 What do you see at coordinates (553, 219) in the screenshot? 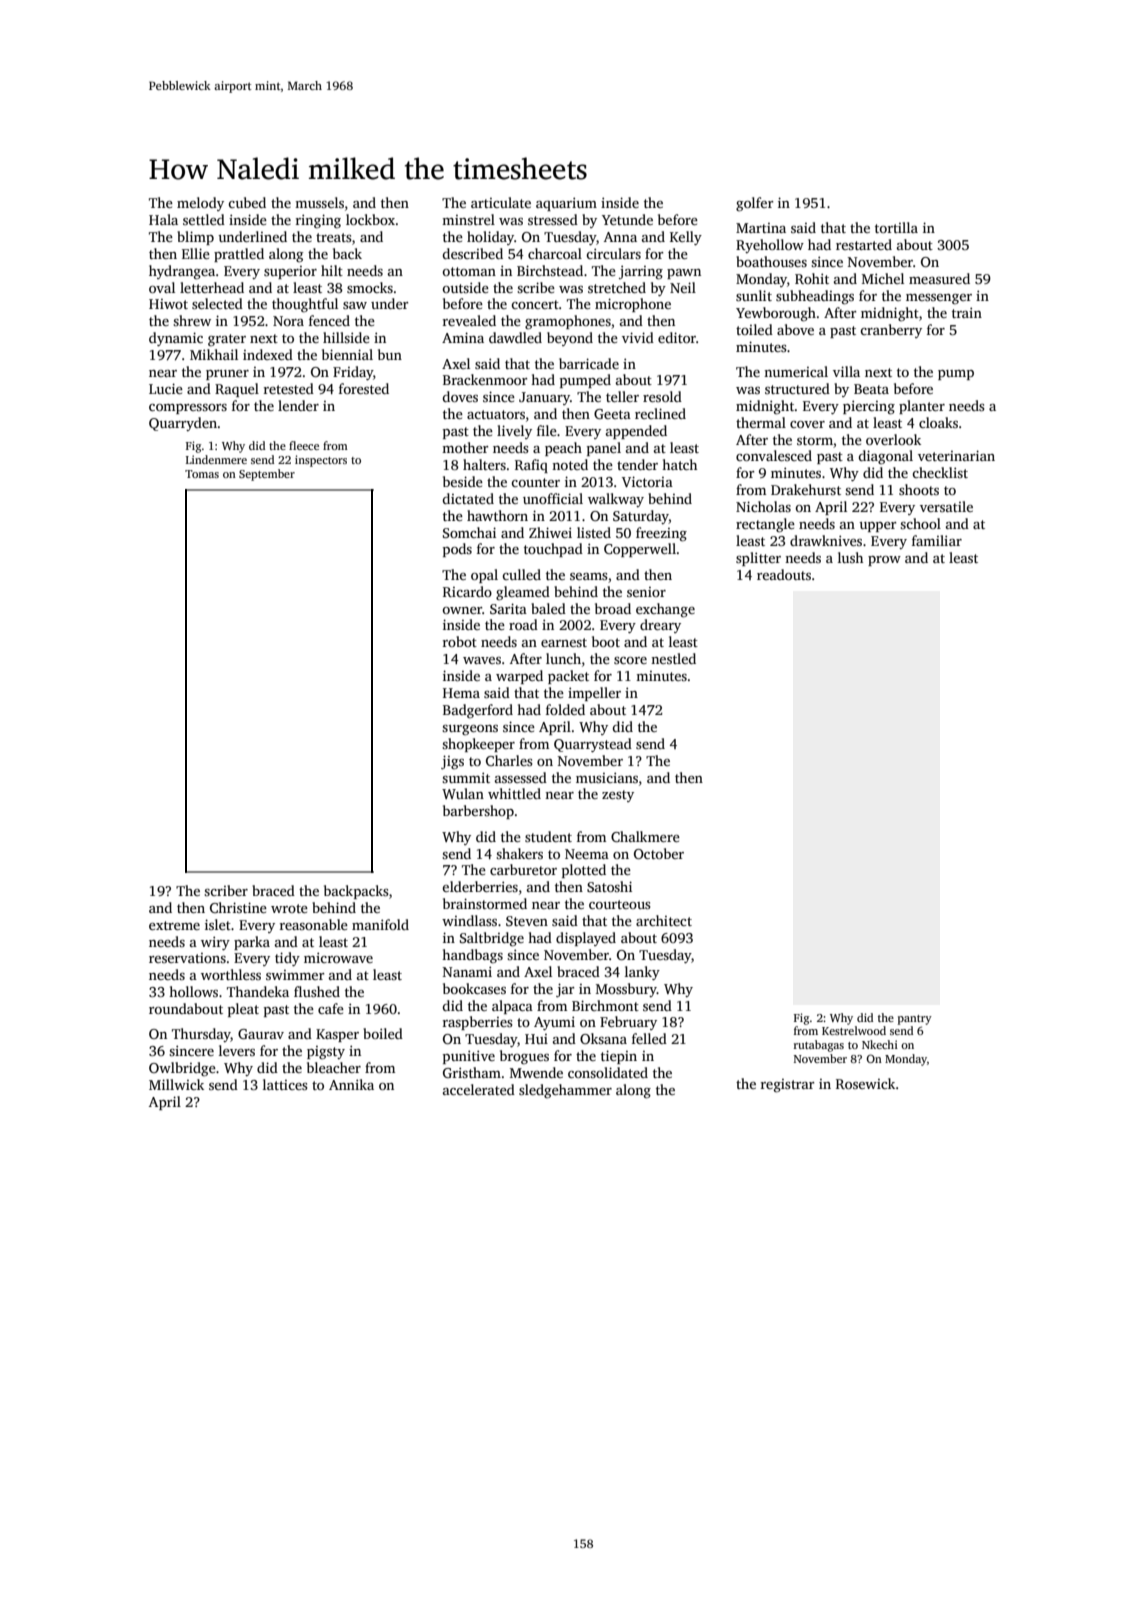
I see `stressed` at bounding box center [553, 219].
